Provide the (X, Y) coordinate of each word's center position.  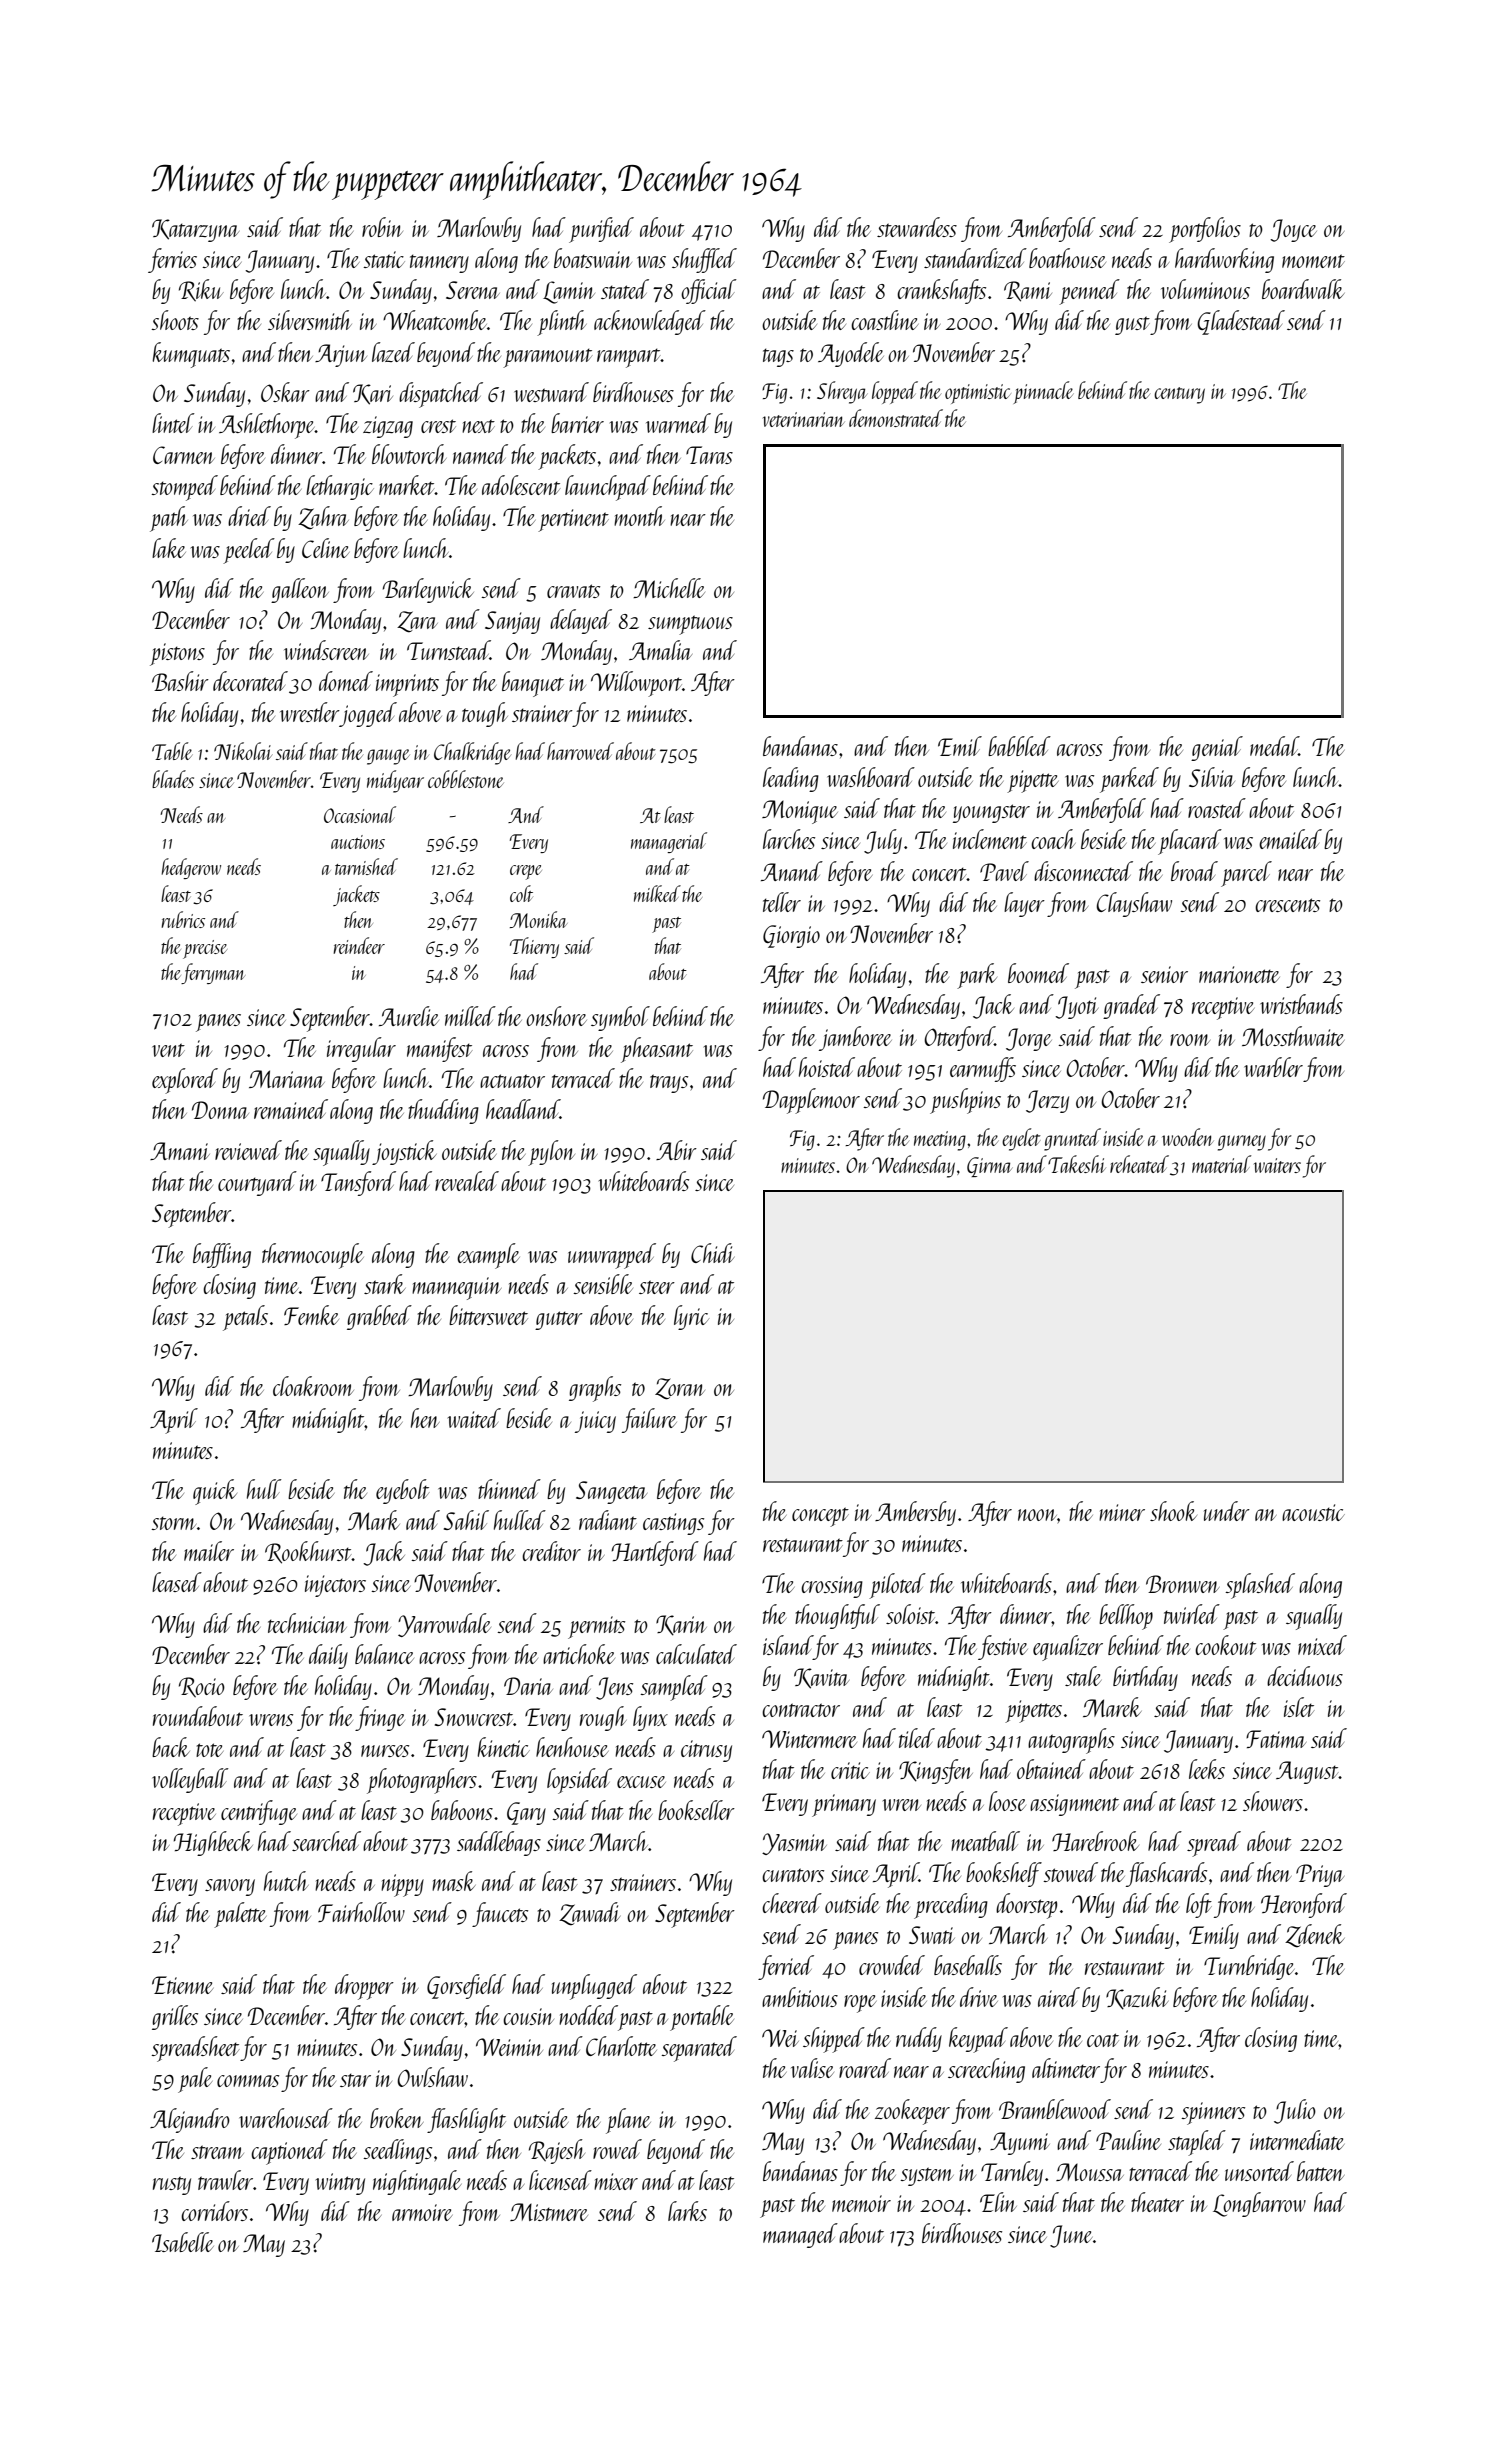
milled (470, 1016)
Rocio (202, 1687)
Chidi (712, 1253)
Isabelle (183, 2242)
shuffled (704, 260)
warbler (1273, 1067)
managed (800, 2235)
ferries (172, 260)
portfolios (1205, 230)
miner (1122, 1512)
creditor (551, 1551)
